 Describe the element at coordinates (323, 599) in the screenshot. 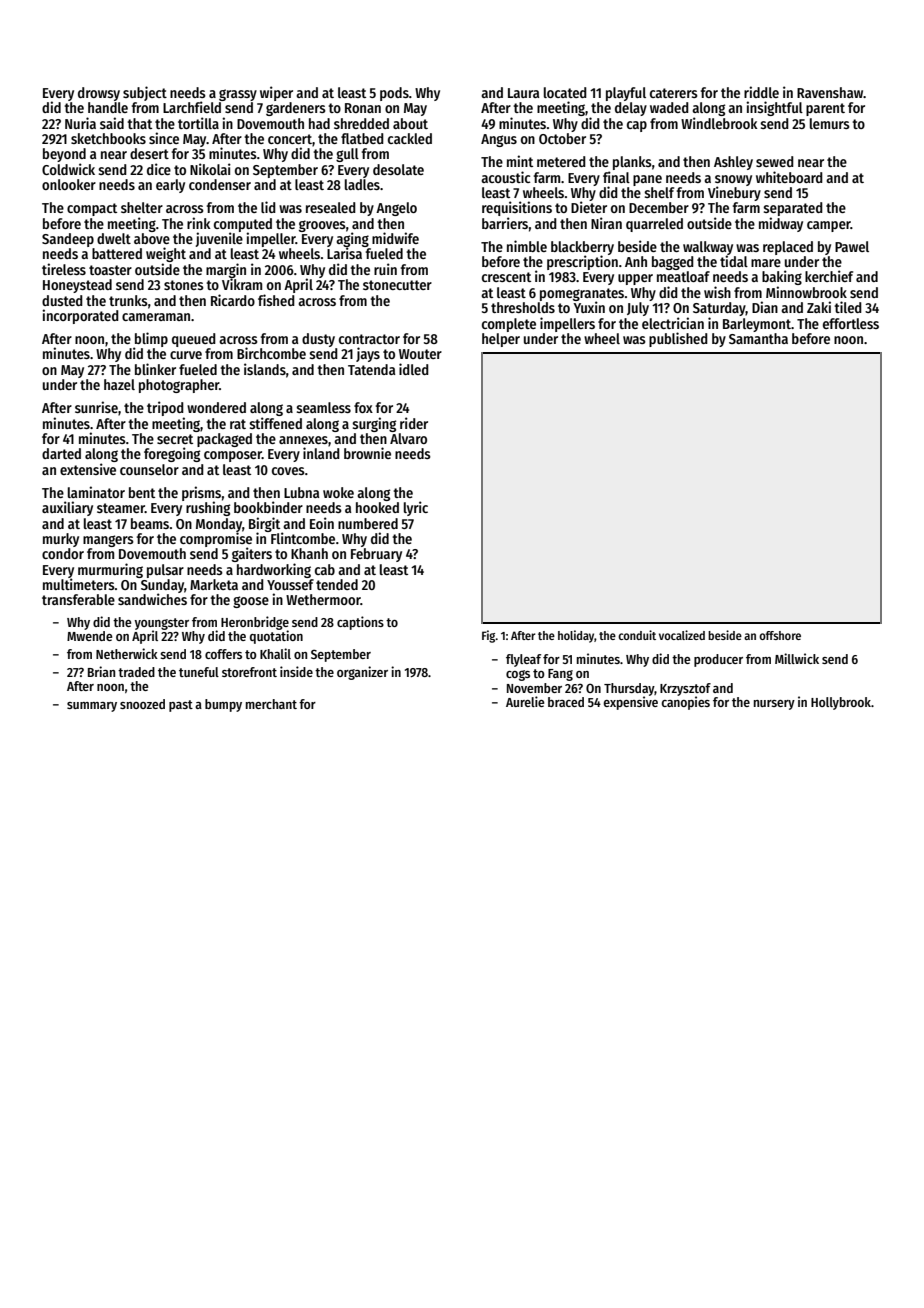

I see `Wethermoor` at that location.
